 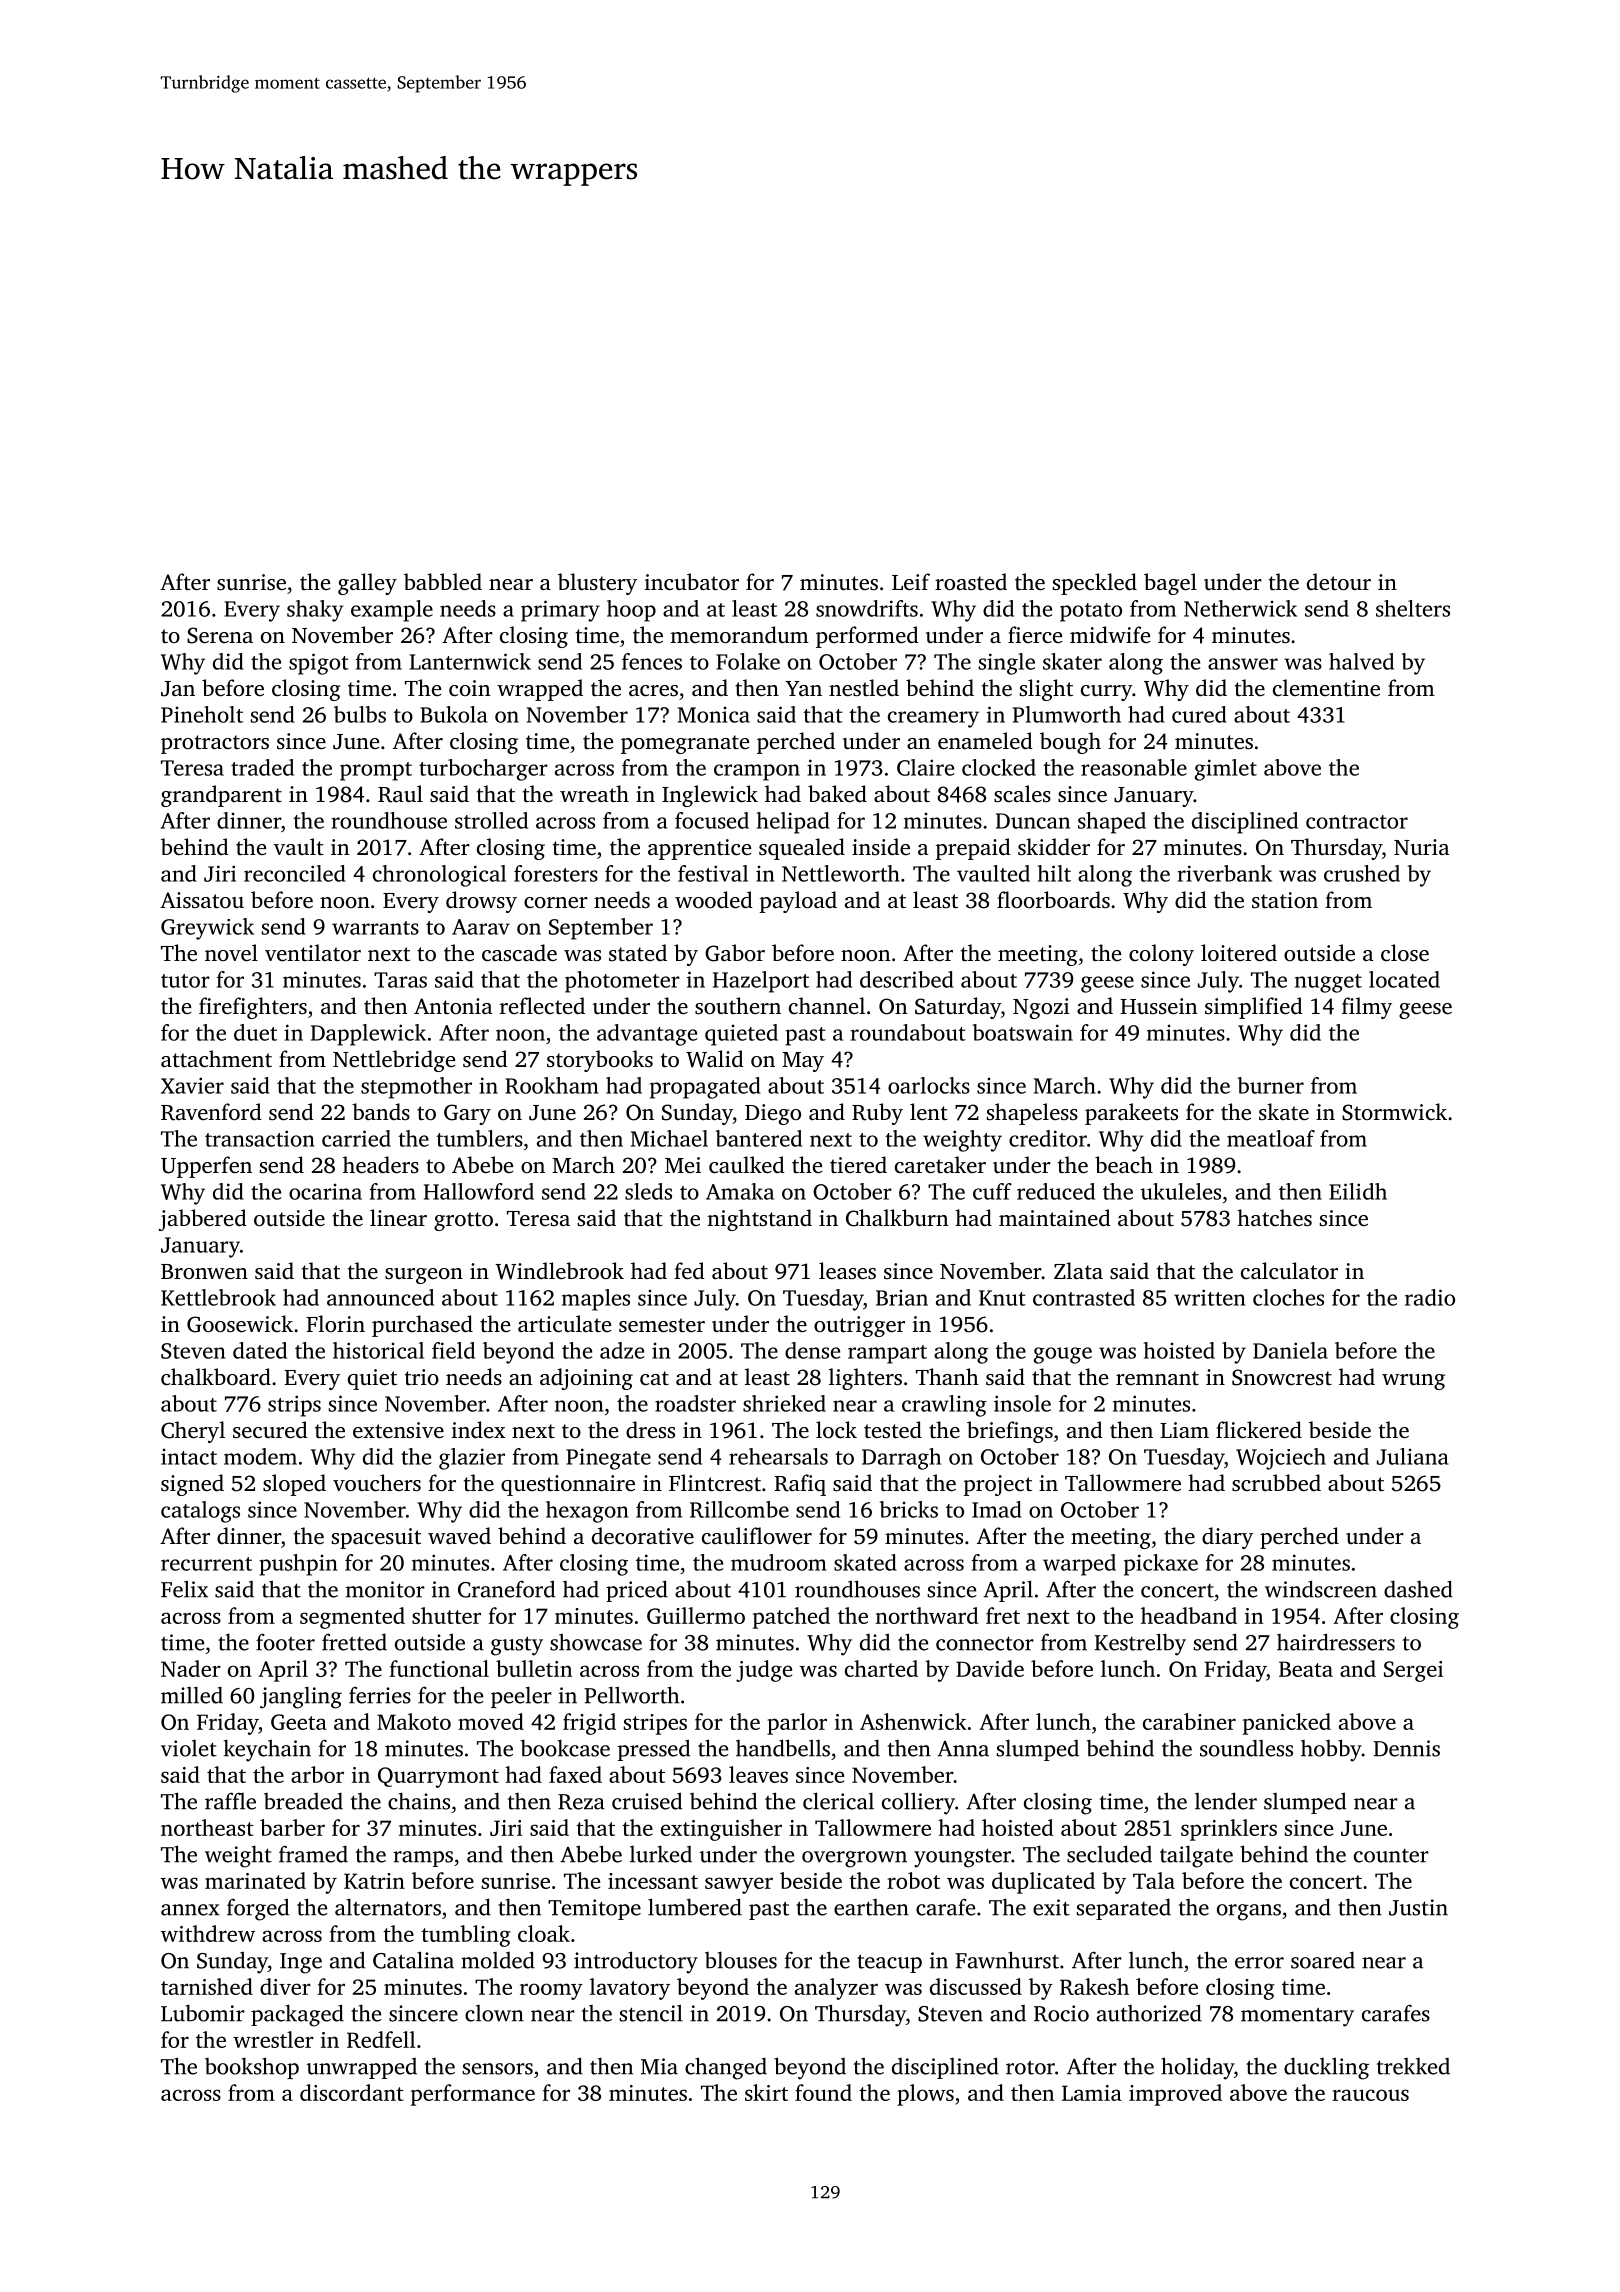 I want to click on Saturday, so click(x=958, y=1008).
